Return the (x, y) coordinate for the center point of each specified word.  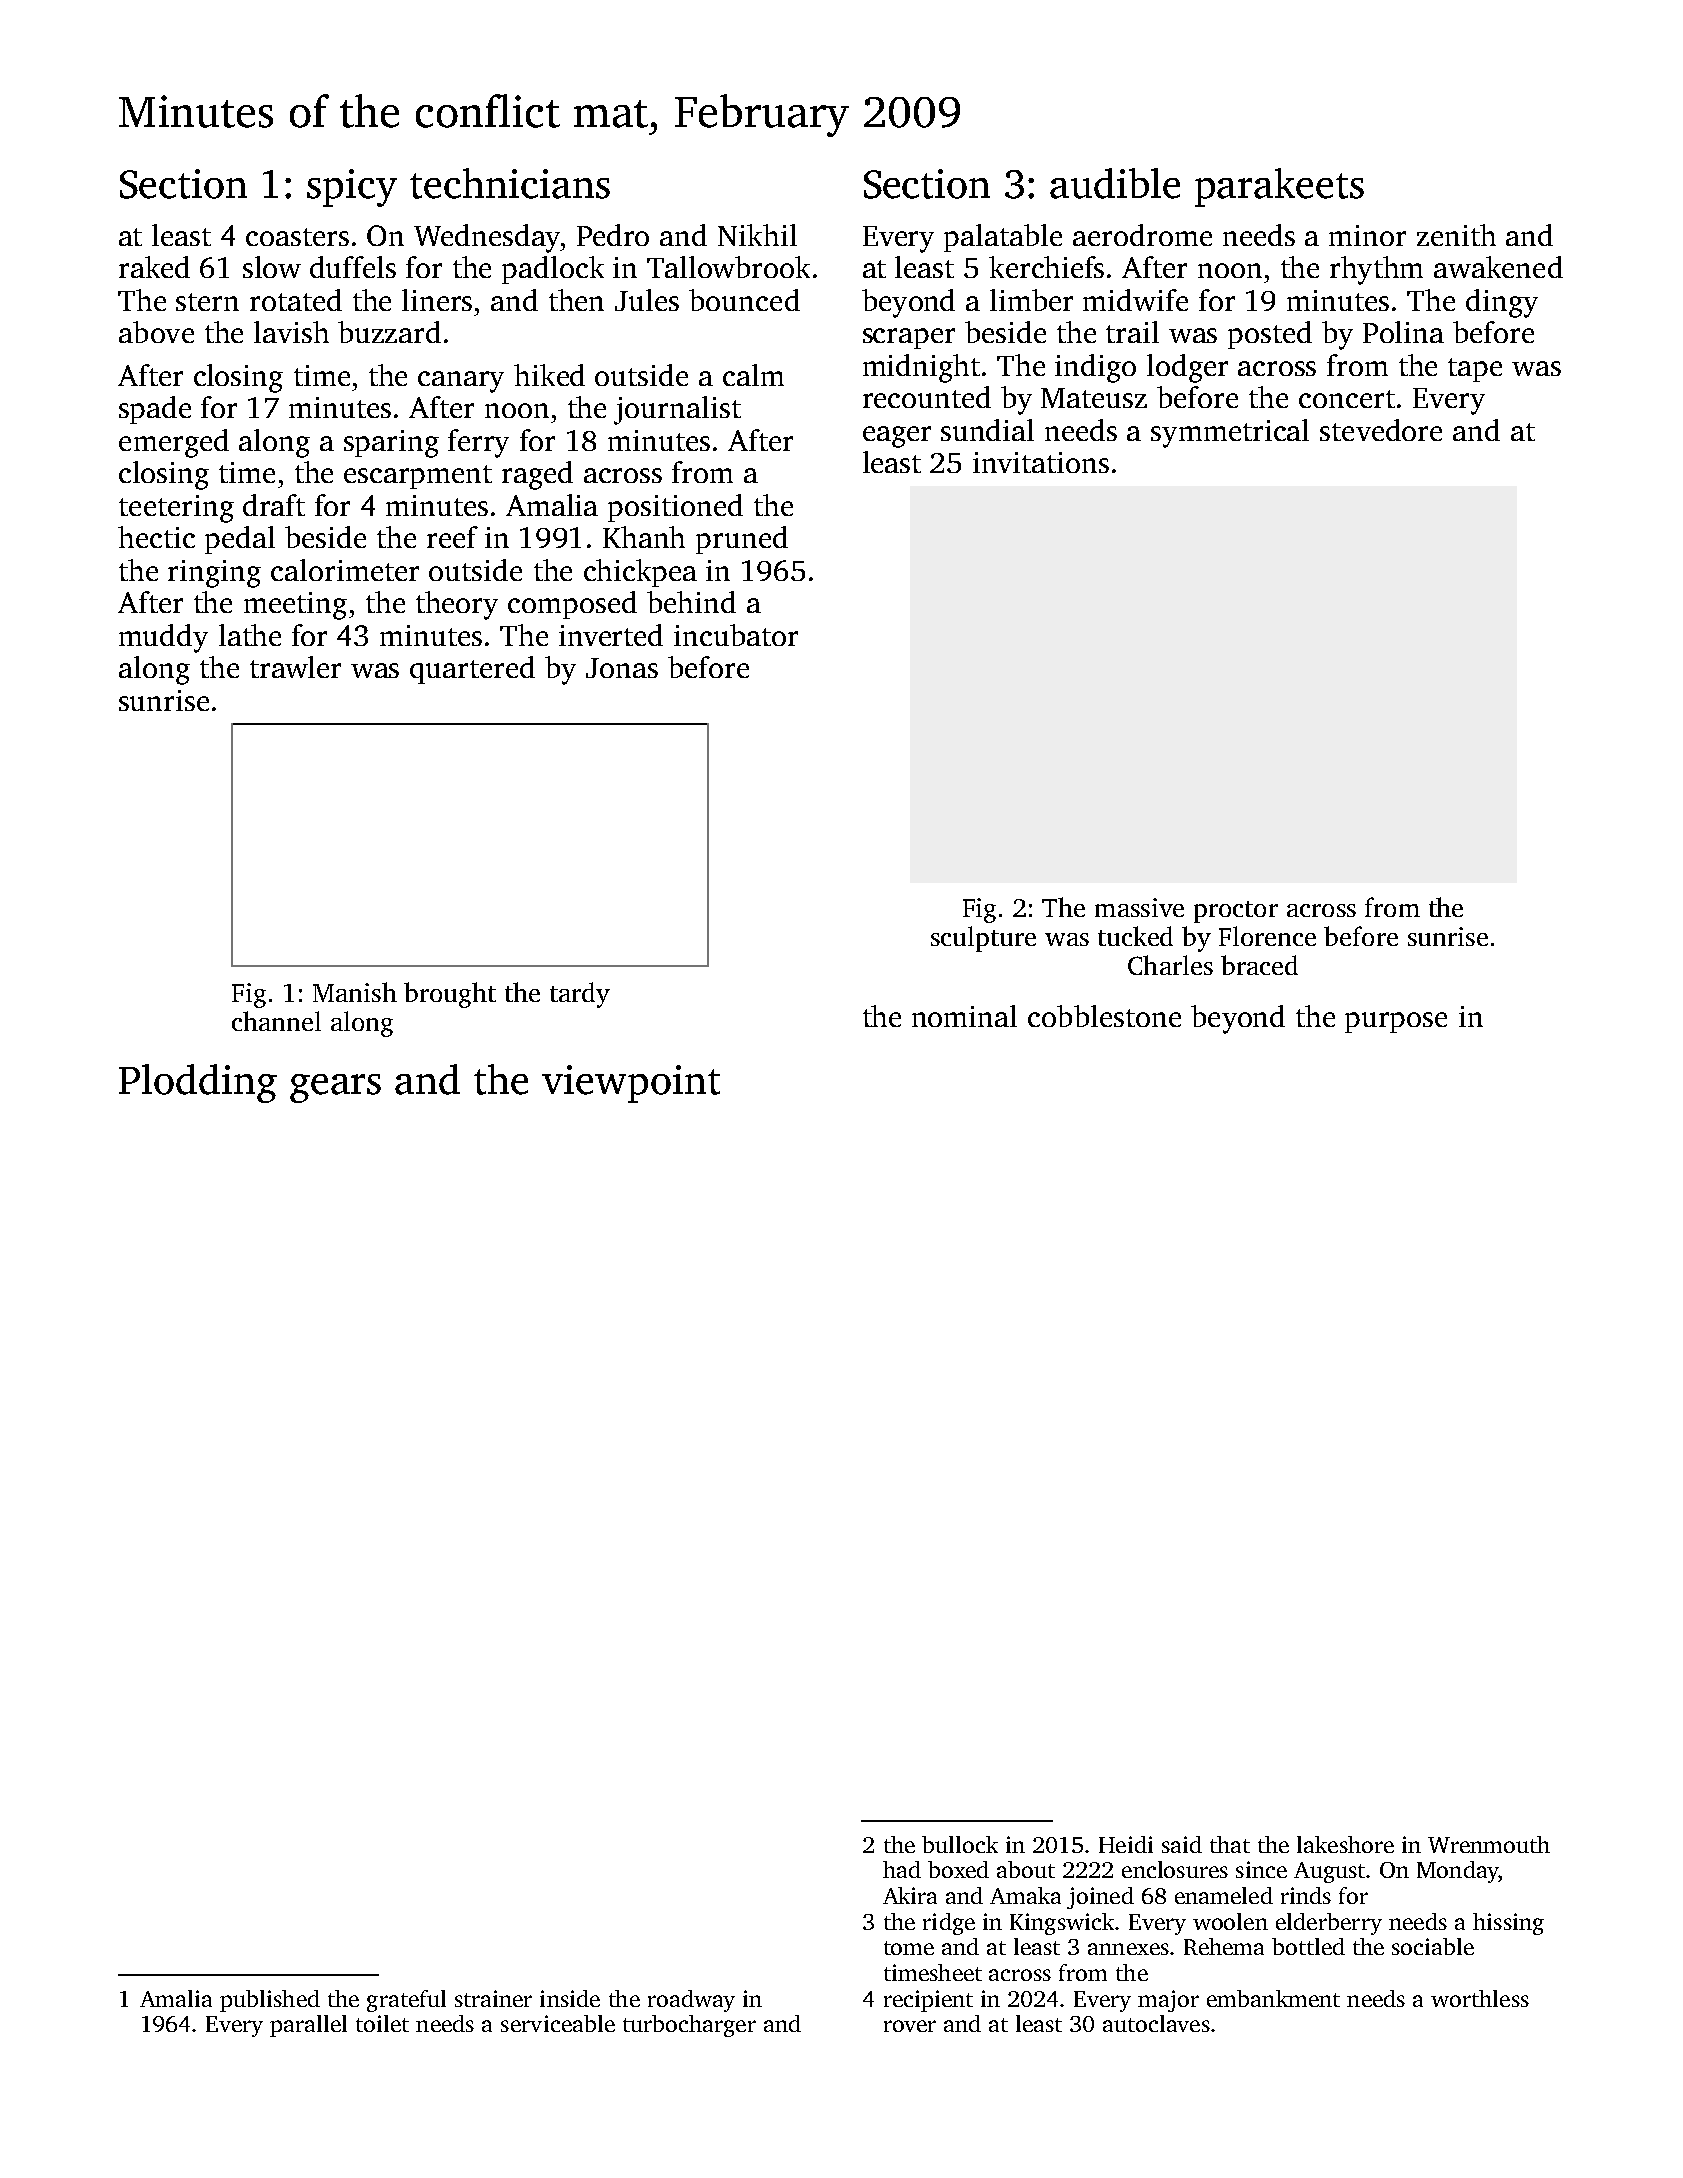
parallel (308, 2026)
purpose (1396, 1022)
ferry (478, 443)
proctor (1236, 912)
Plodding (198, 1083)
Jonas (622, 668)
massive (1139, 907)
